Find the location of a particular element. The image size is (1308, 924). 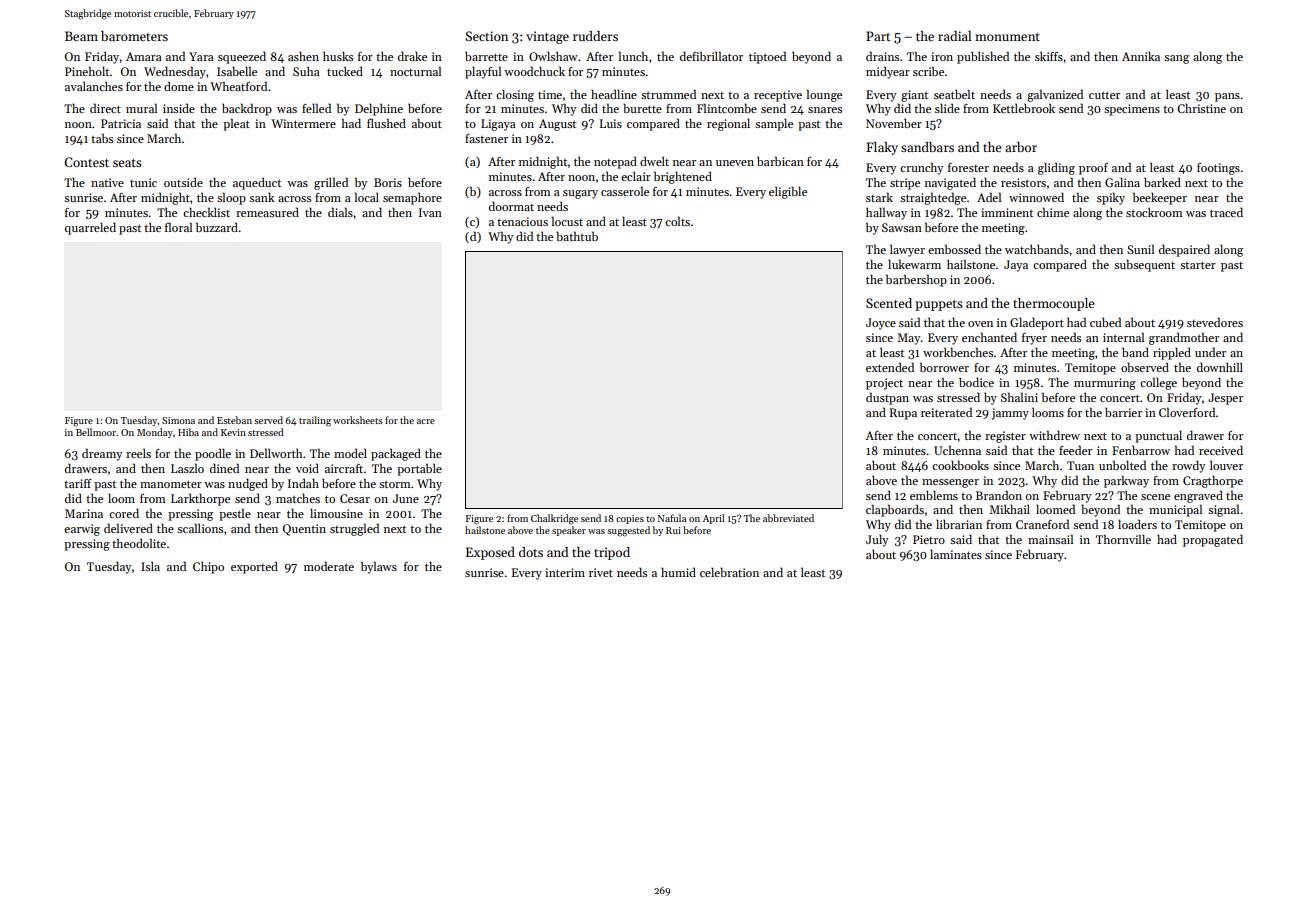

May is located at coordinates (909, 339).
